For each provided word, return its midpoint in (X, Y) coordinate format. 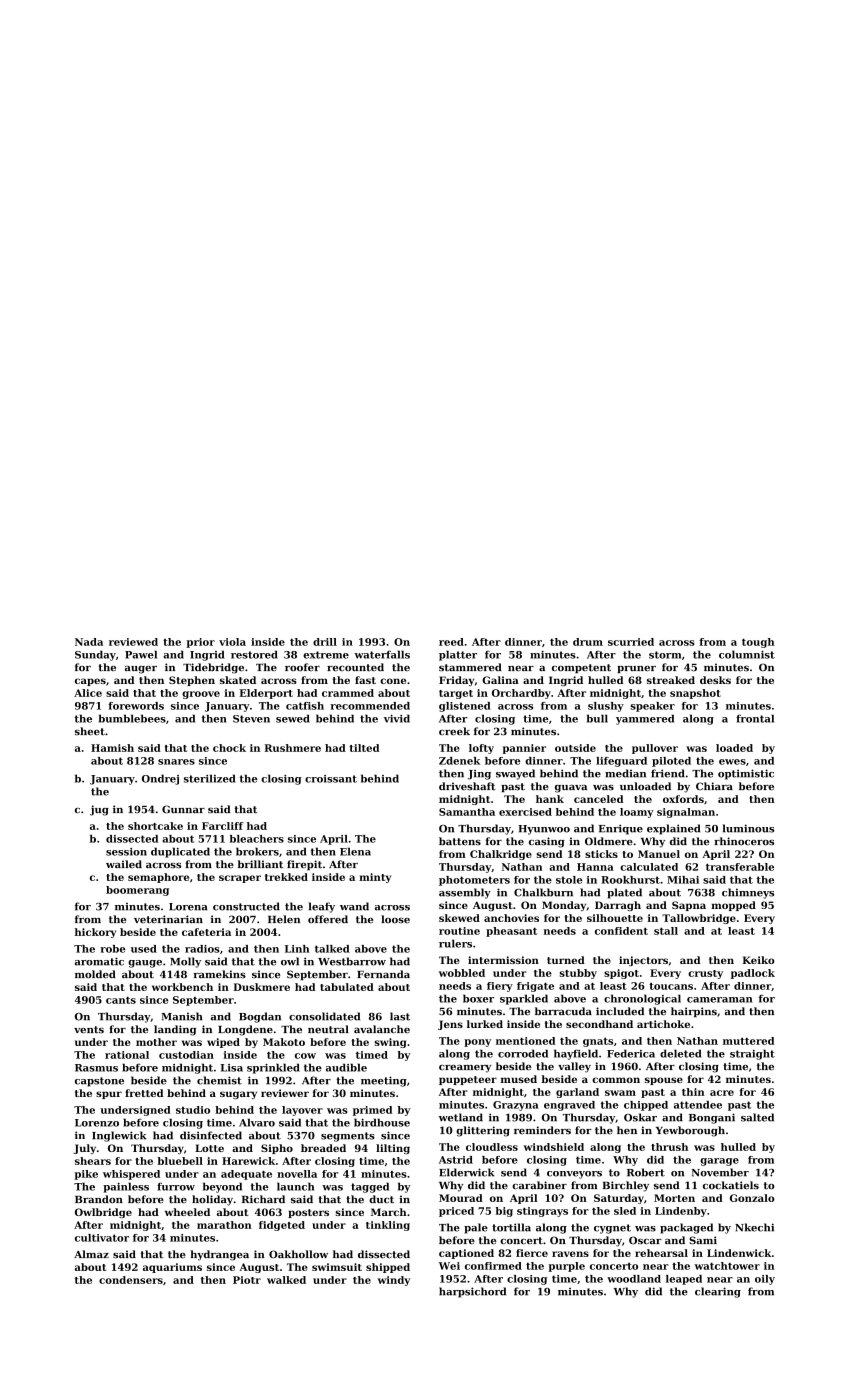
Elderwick (466, 1172)
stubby (578, 974)
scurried (631, 642)
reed (451, 642)
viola (232, 642)
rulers (455, 943)
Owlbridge (103, 1213)
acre (722, 1093)
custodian (186, 1055)
